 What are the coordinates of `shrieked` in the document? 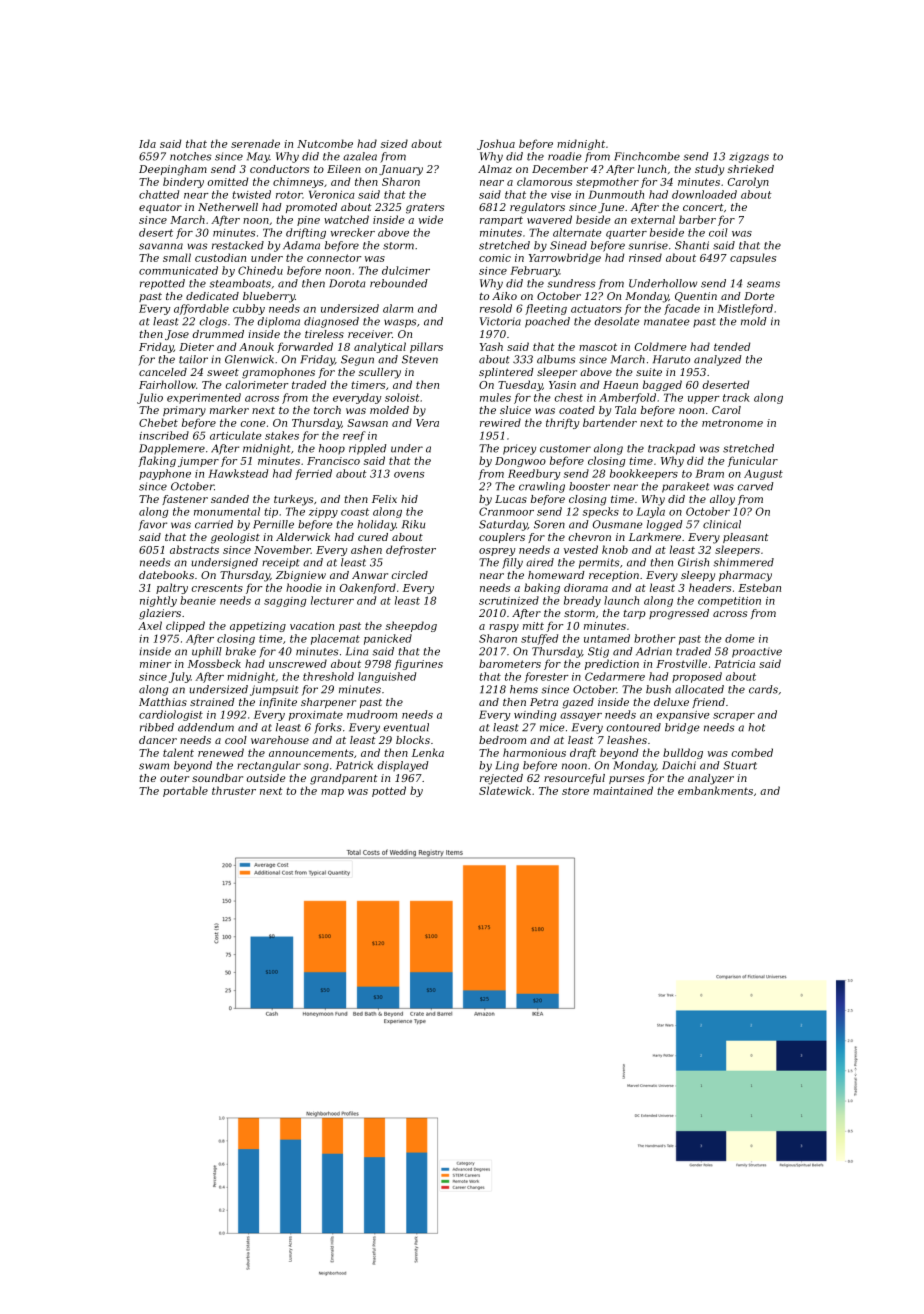 It's located at (751, 169).
